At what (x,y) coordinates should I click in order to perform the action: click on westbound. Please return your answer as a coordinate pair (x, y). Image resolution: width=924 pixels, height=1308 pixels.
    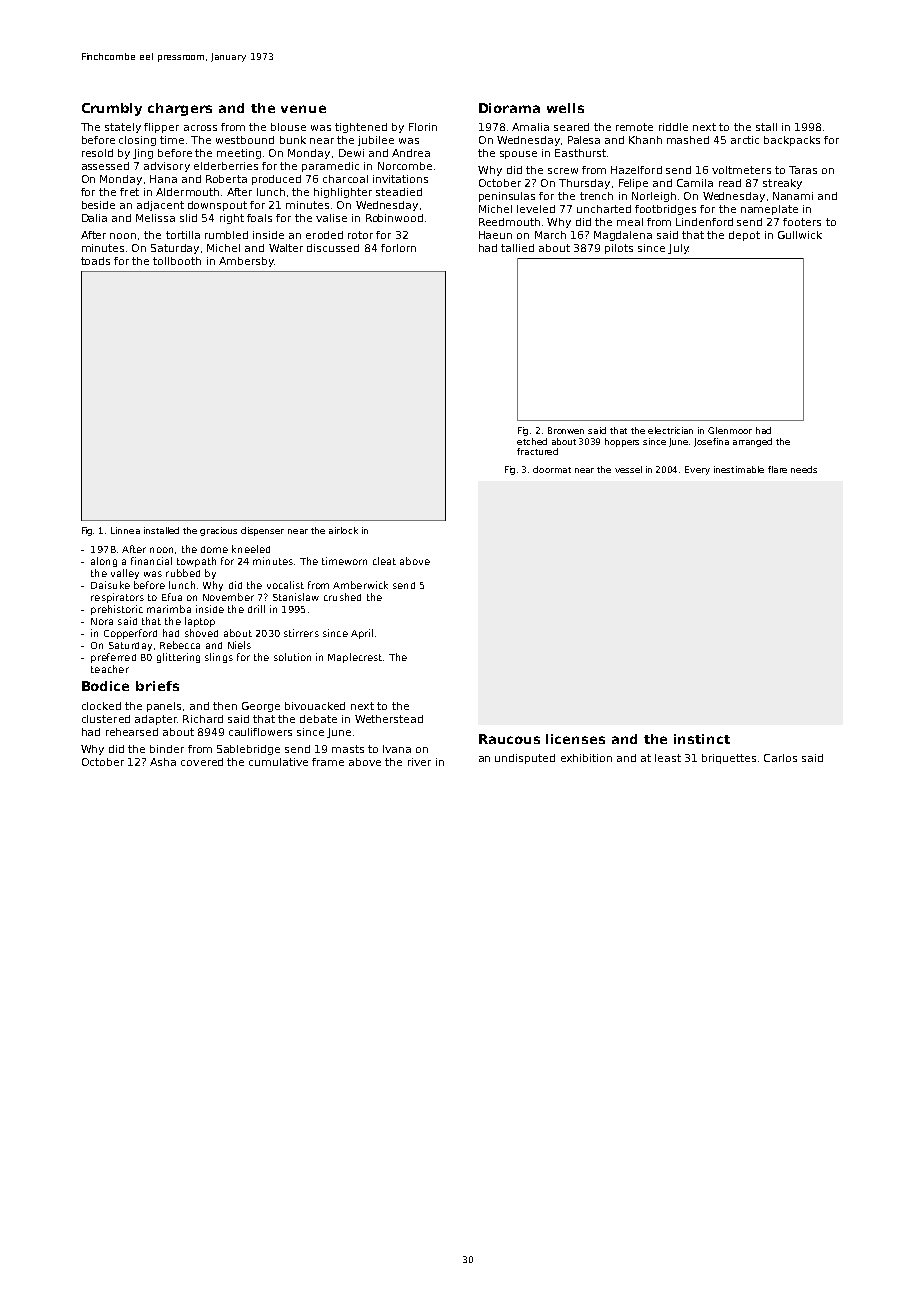
    Looking at the image, I should click on (245, 140).
